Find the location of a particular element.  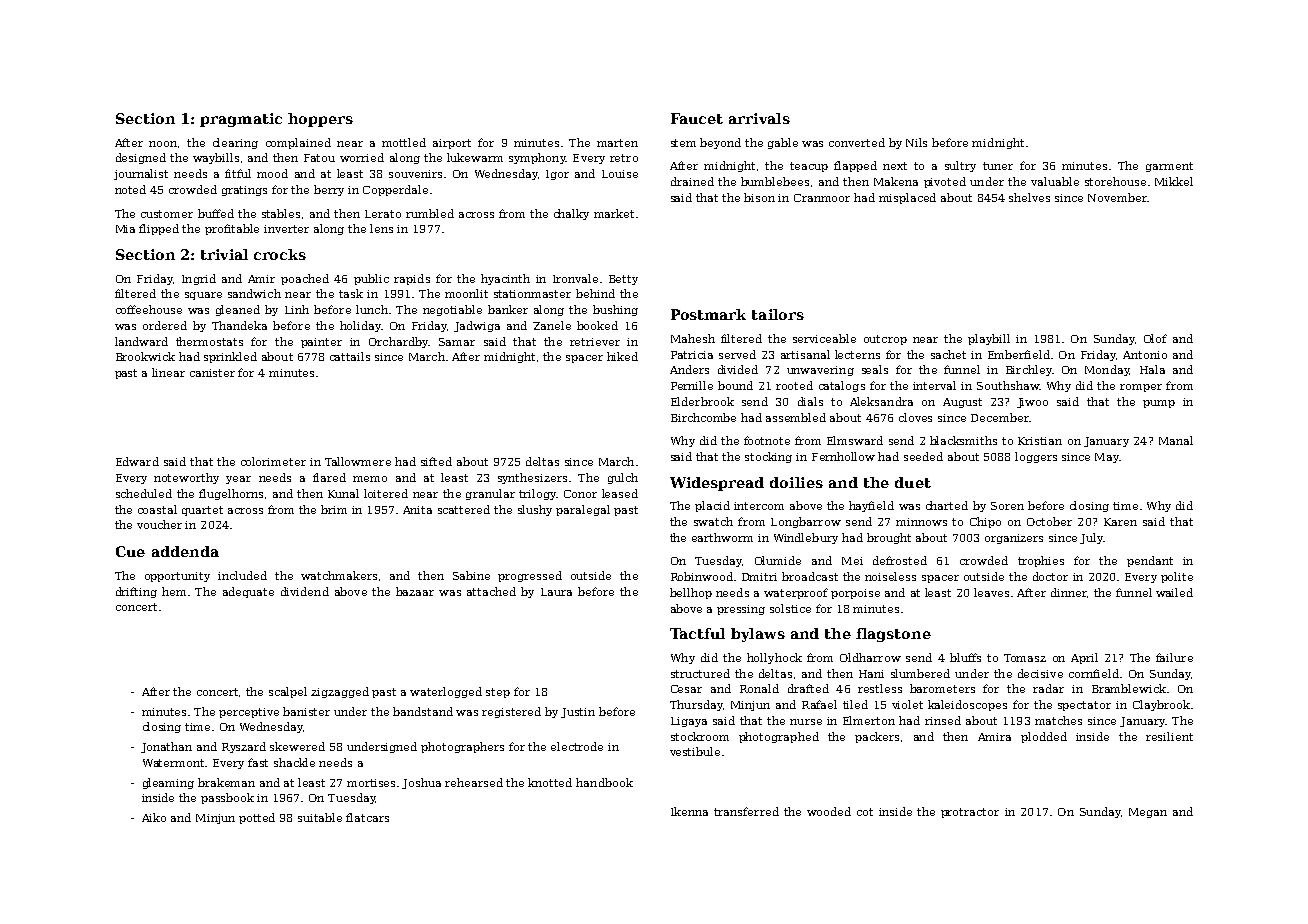

structured is located at coordinates (700, 673).
